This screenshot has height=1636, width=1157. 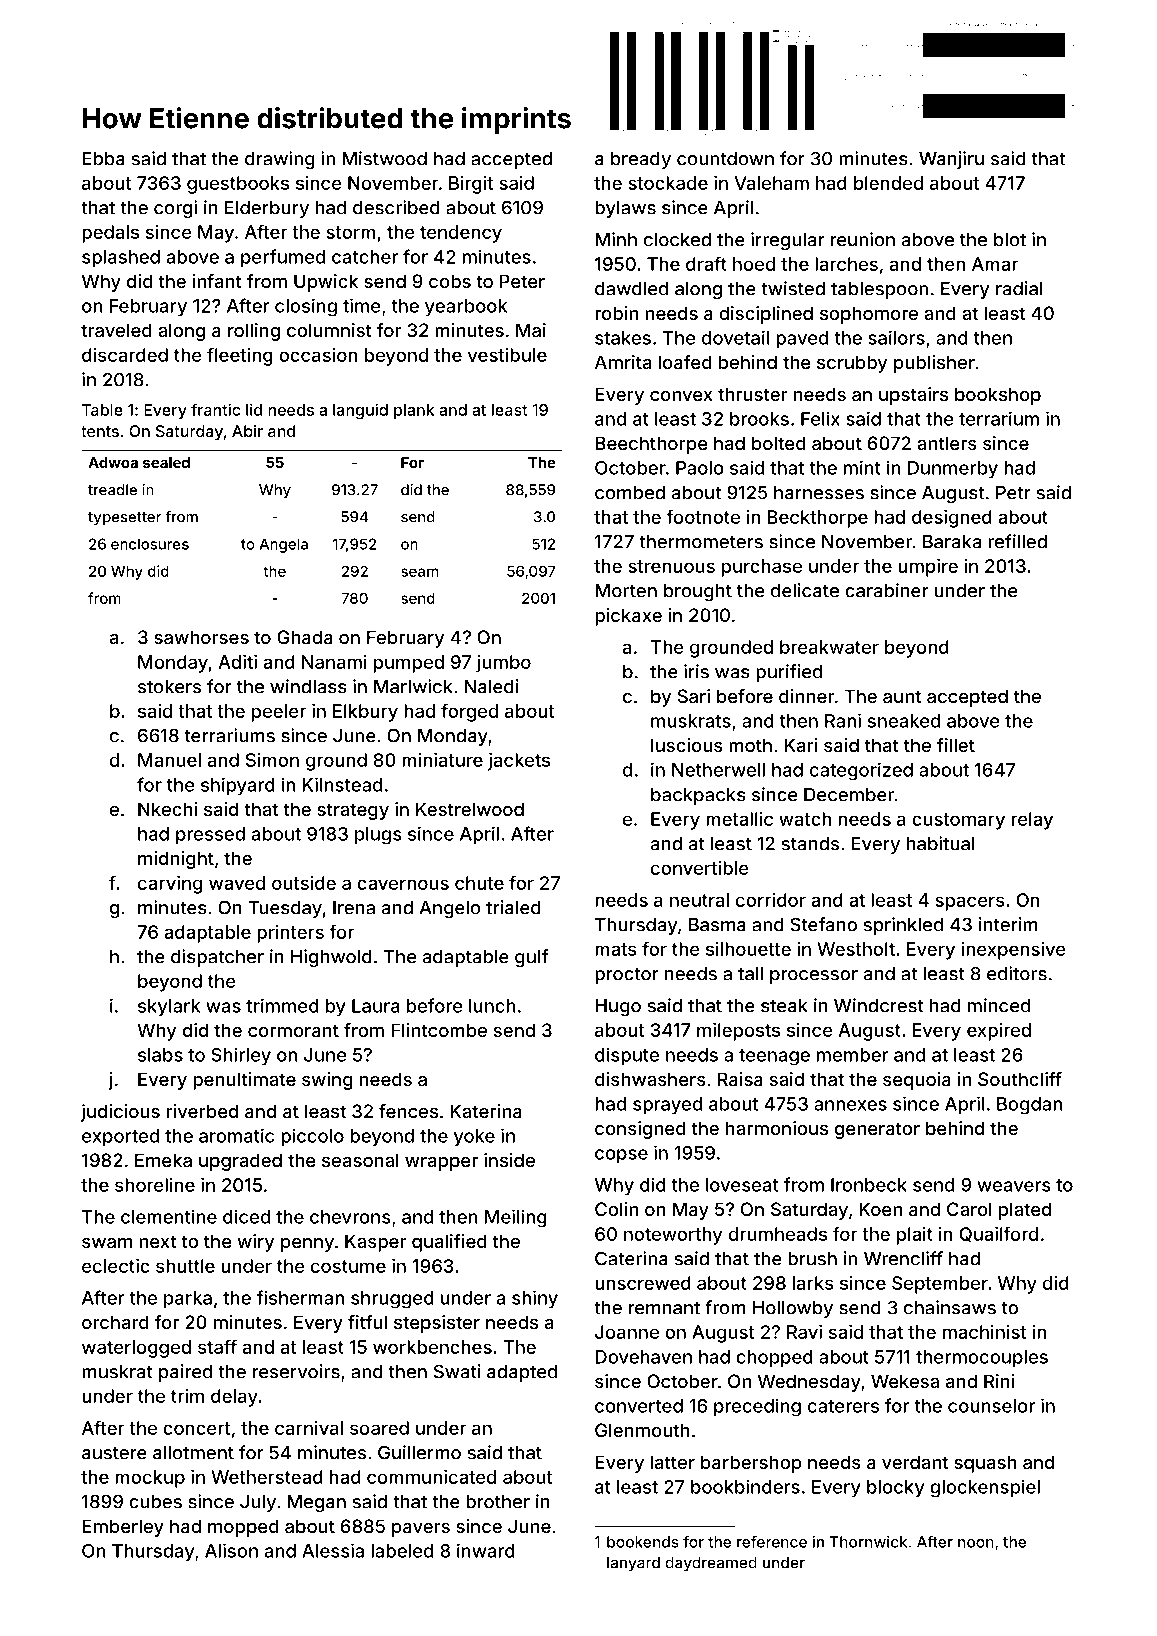 What do you see at coordinates (110, 234) in the screenshot?
I see `pedals` at bounding box center [110, 234].
